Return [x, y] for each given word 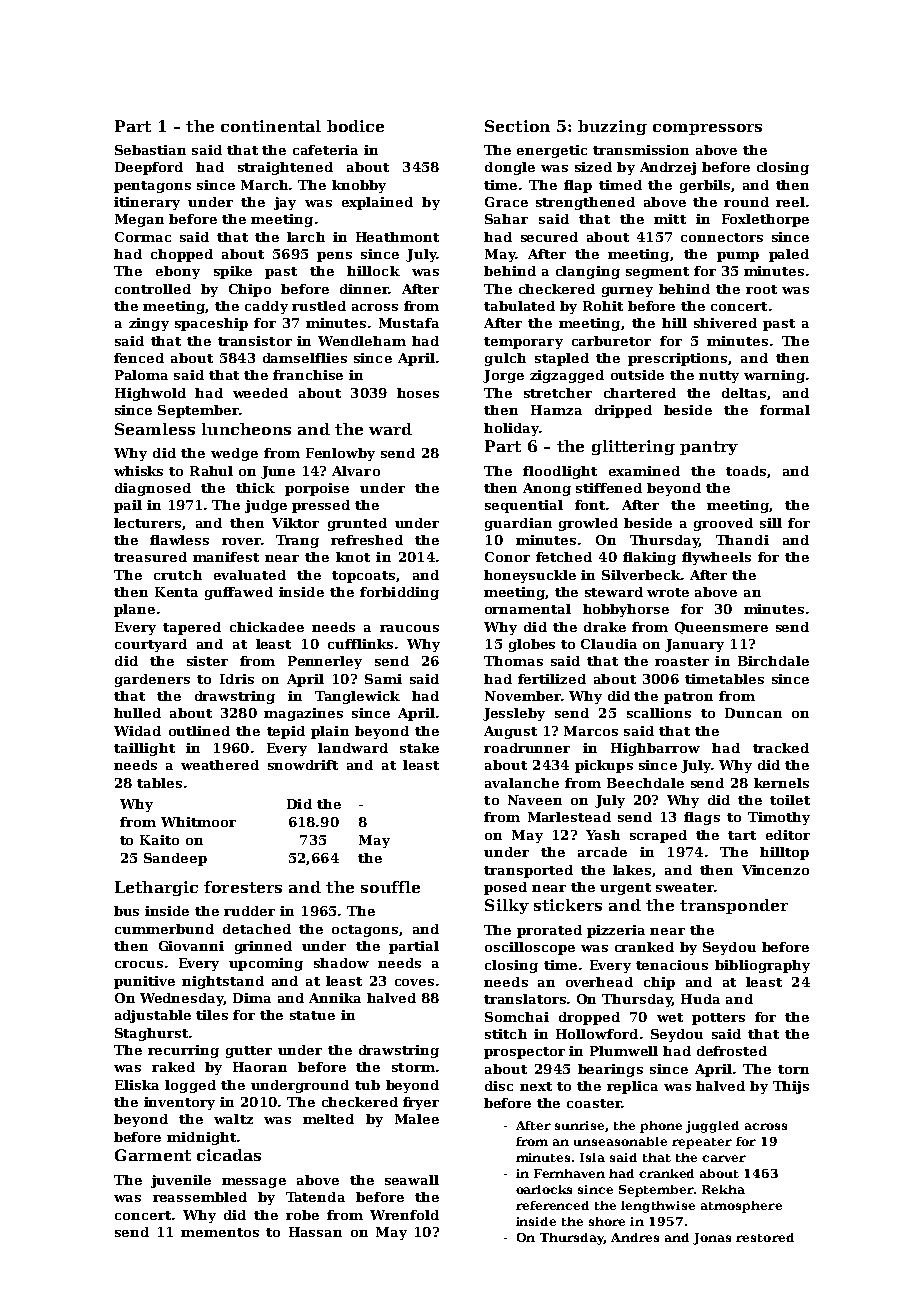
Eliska [137, 1085]
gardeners [152, 680]
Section [517, 126]
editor [788, 835]
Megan [139, 220]
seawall [412, 1180]
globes [532, 645]
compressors [707, 129]
